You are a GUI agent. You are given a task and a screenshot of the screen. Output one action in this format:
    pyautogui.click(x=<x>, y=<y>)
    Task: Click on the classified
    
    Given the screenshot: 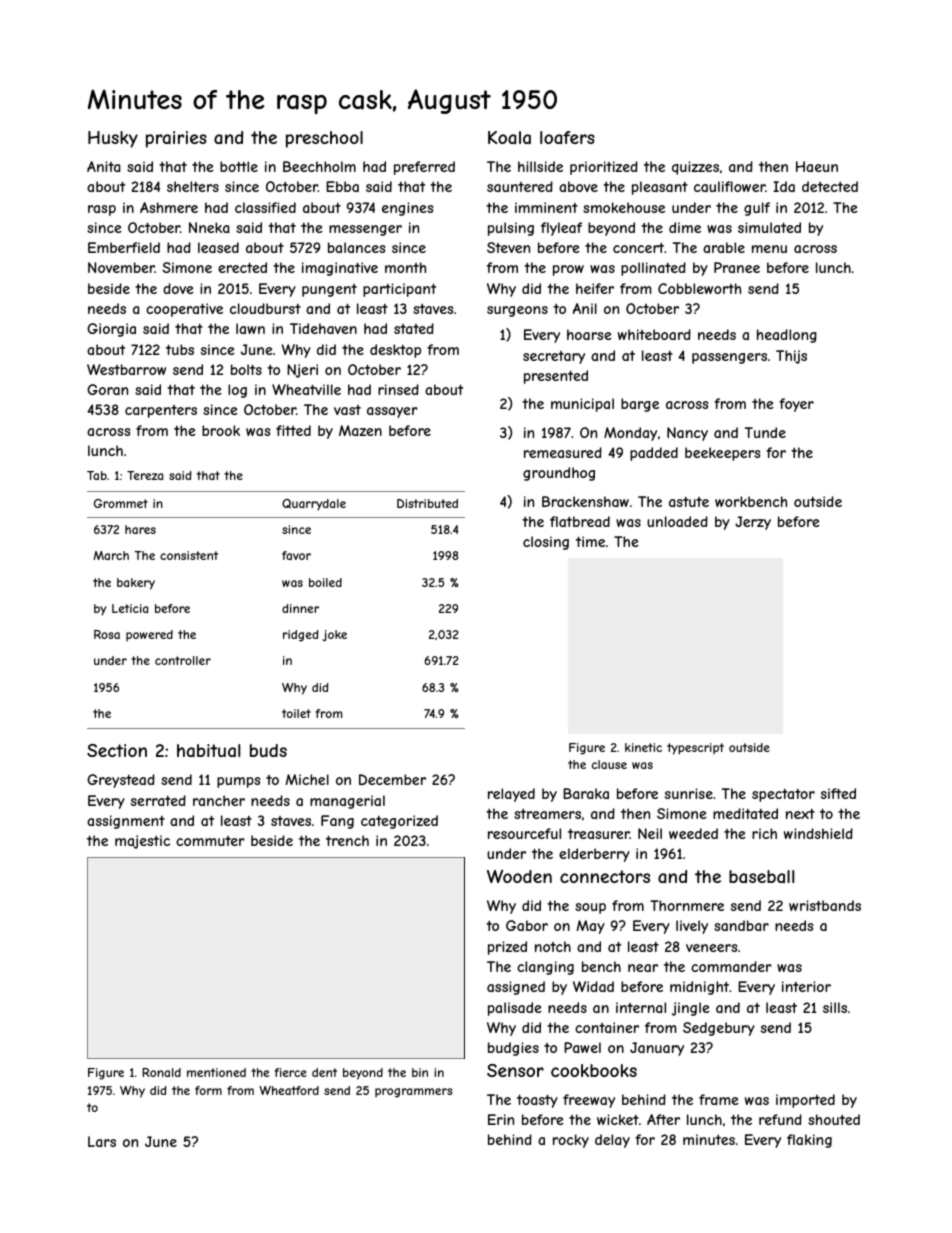 What is the action you would take?
    pyautogui.click(x=265, y=207)
